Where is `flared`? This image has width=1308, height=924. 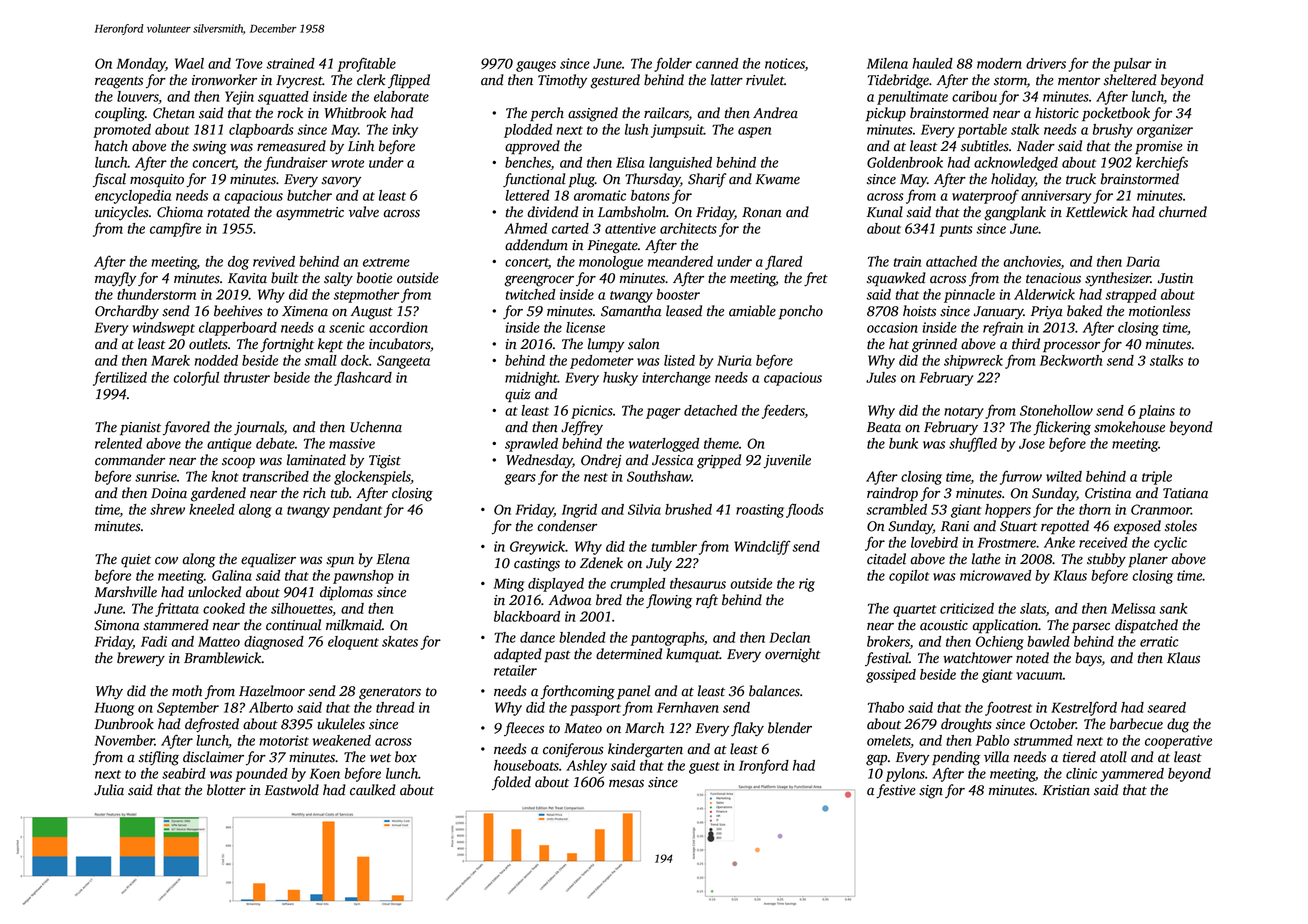
flared is located at coordinates (783, 262).
